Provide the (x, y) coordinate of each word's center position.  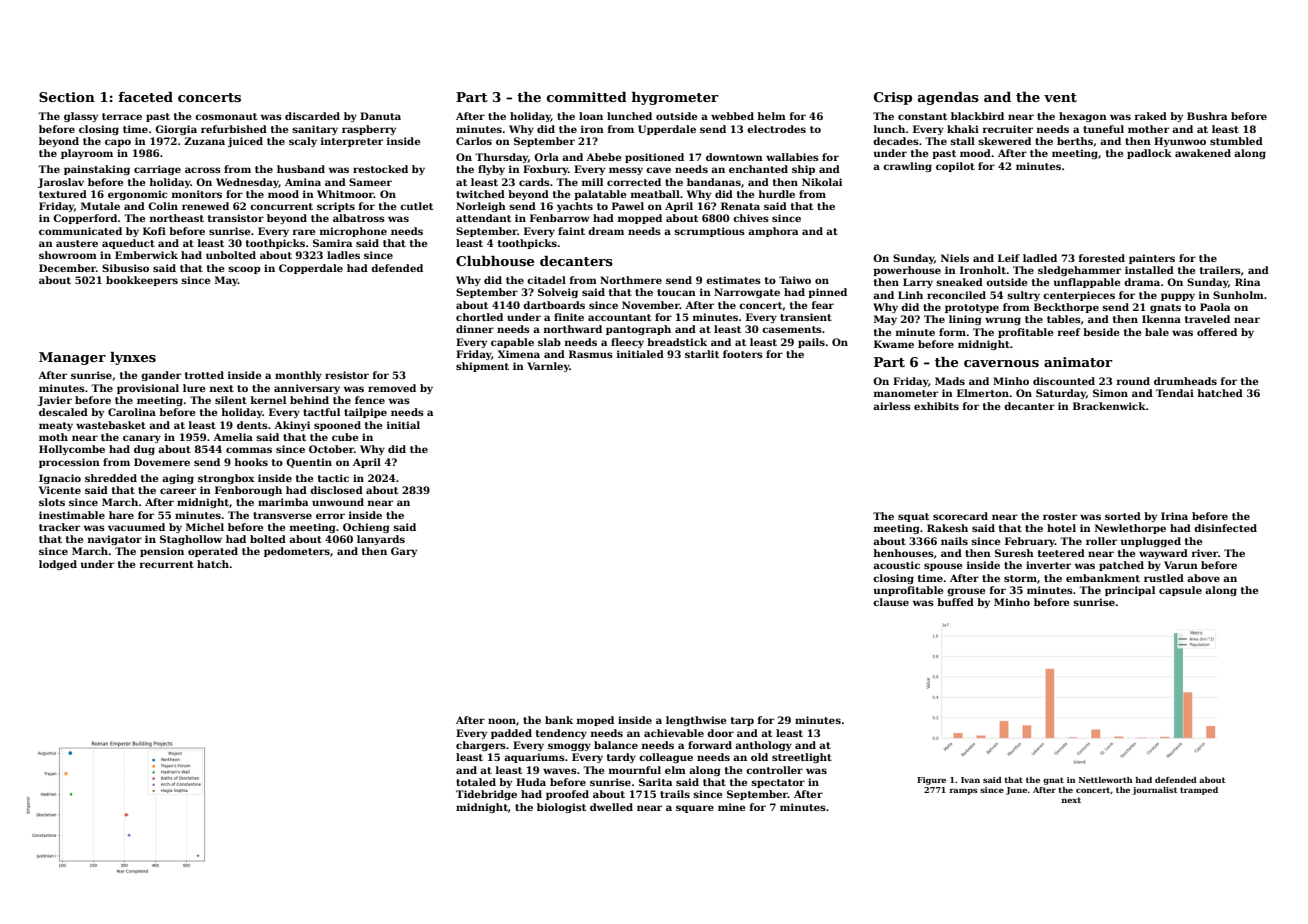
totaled (476, 782)
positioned (654, 158)
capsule (1180, 591)
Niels (955, 258)
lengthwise (696, 721)
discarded (312, 116)
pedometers (297, 552)
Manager (72, 358)
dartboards (554, 305)
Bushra (1207, 116)
